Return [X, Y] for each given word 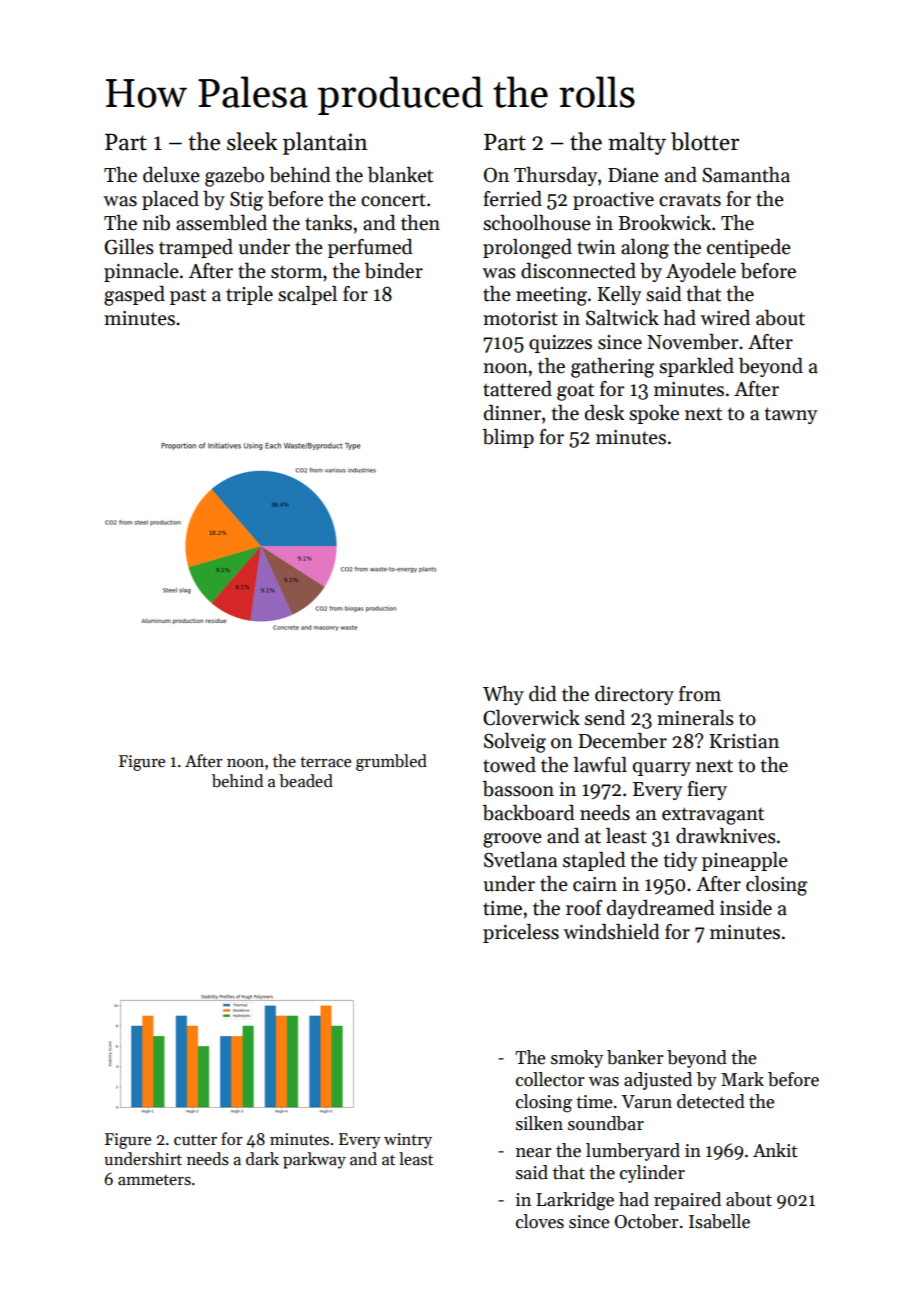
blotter [705, 141]
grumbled [391, 762]
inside [746, 908]
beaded [306, 781]
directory [634, 695]
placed [170, 200]
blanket [400, 175]
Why [503, 695]
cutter [195, 1140]
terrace [325, 762]
